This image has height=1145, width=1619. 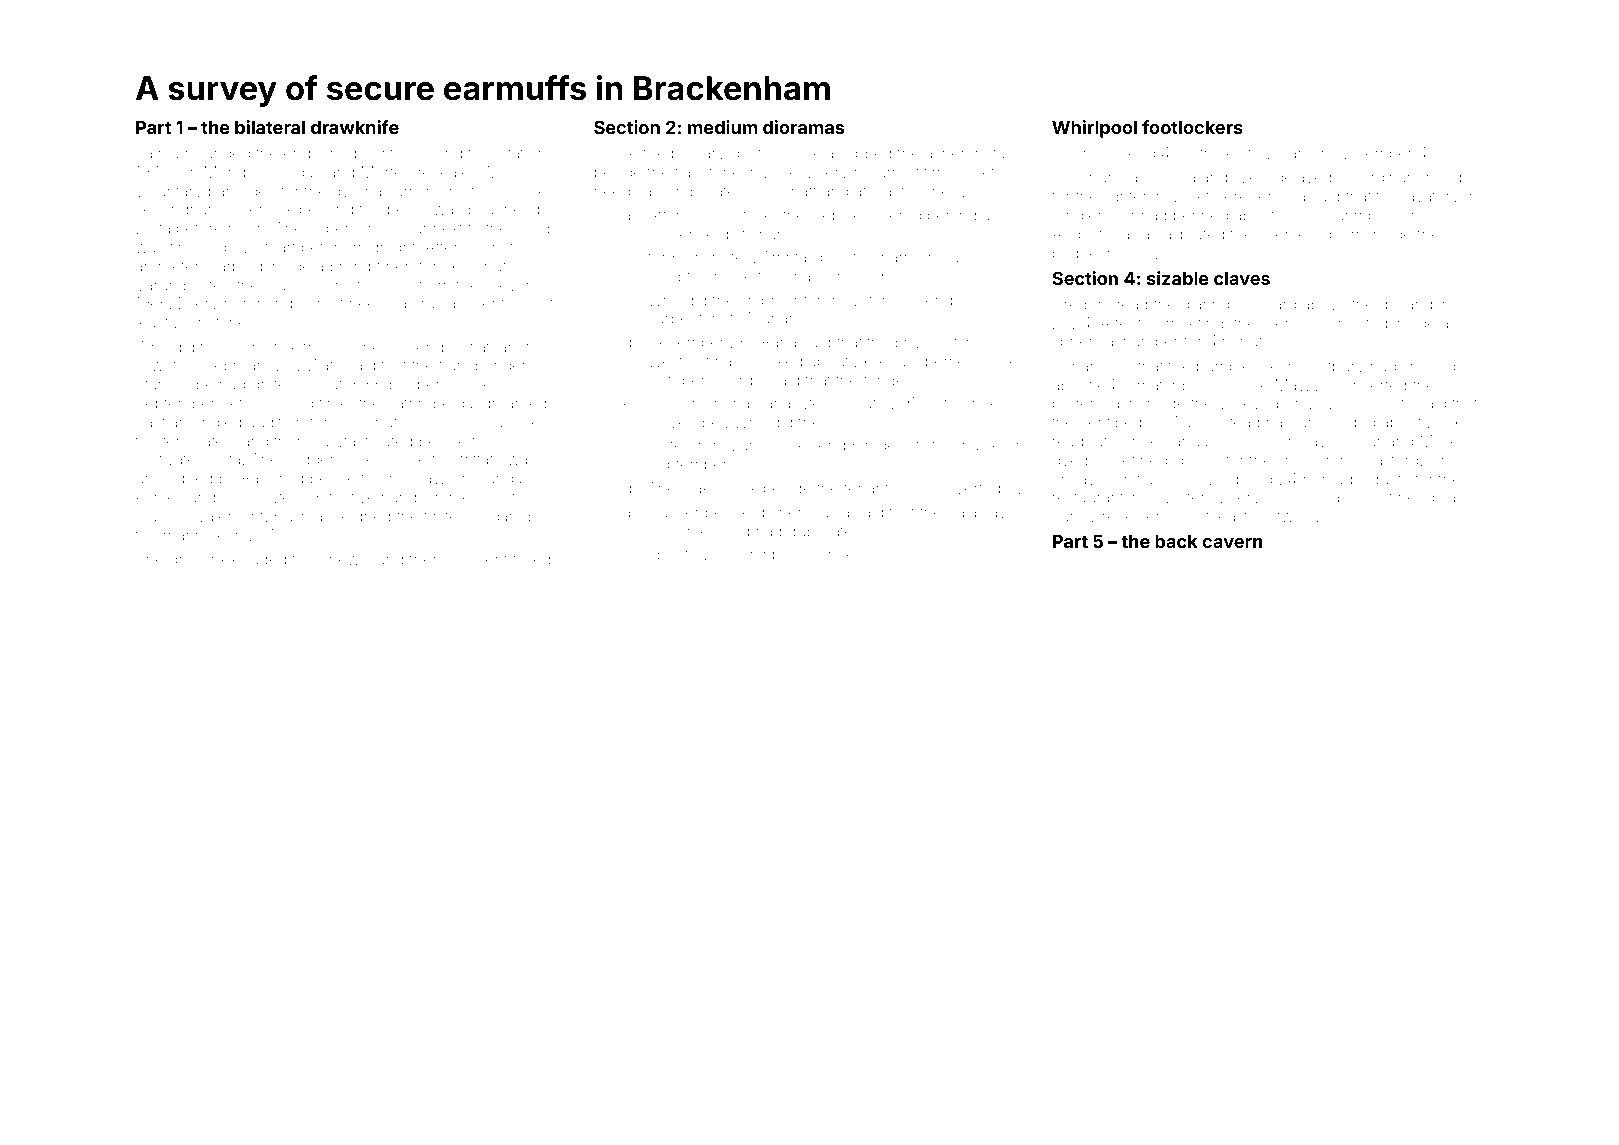 I want to click on drawknife, so click(x=355, y=127).
